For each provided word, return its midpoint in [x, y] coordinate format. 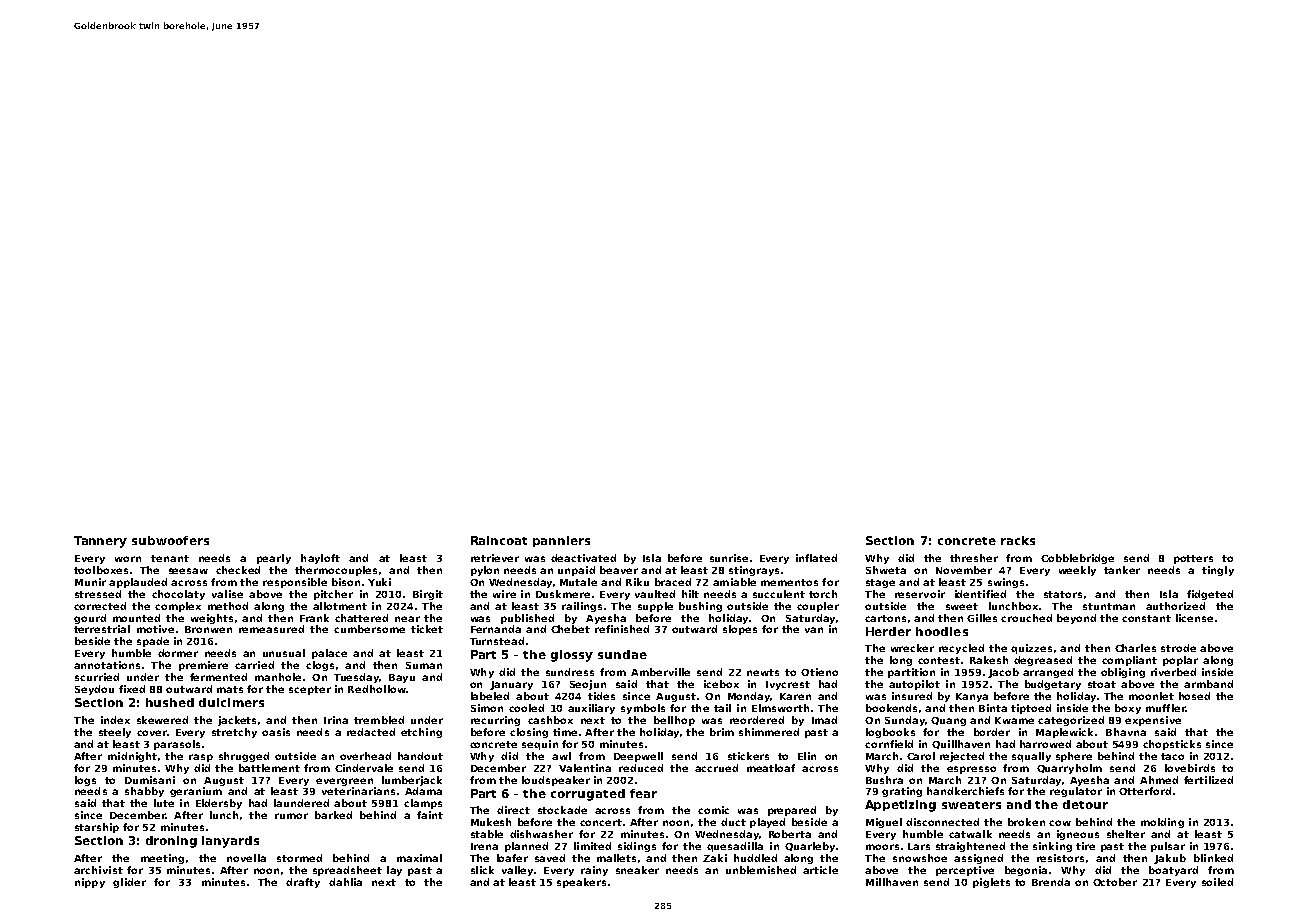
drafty [303, 883]
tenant [170, 558]
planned [526, 847]
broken [1026, 822]
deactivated [583, 558]
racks [1018, 540]
